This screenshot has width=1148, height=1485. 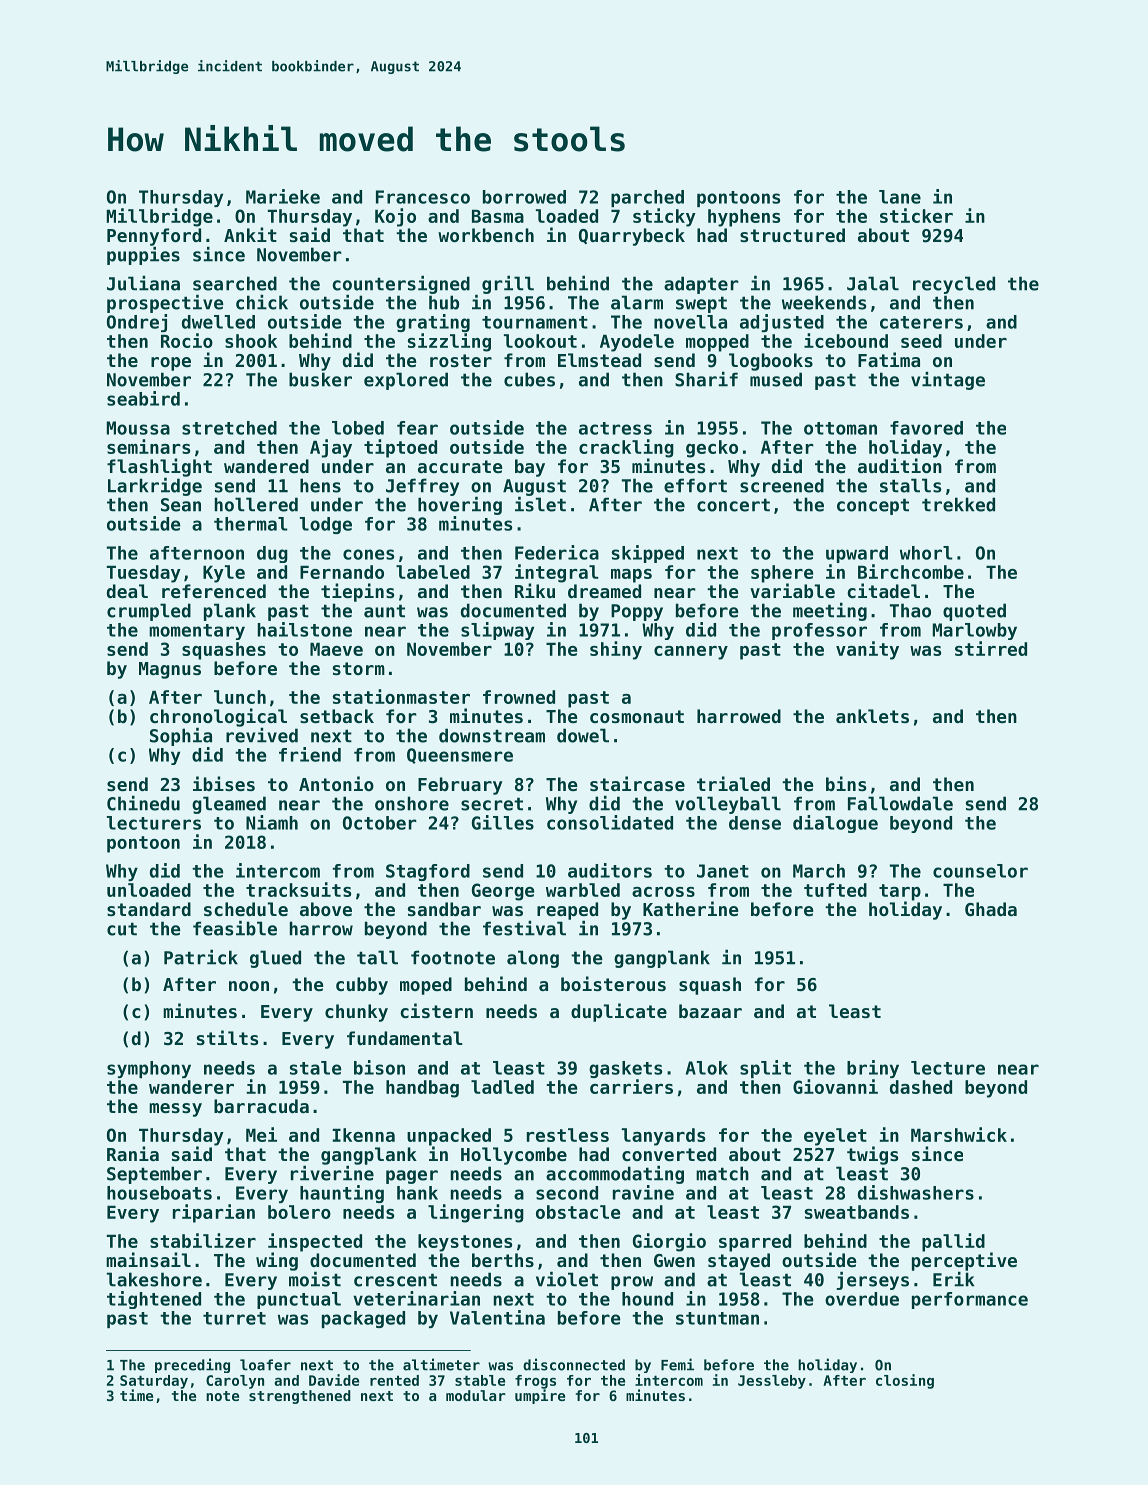 What do you see at coordinates (154, 1382) in the screenshot?
I see `Saturday` at bounding box center [154, 1382].
